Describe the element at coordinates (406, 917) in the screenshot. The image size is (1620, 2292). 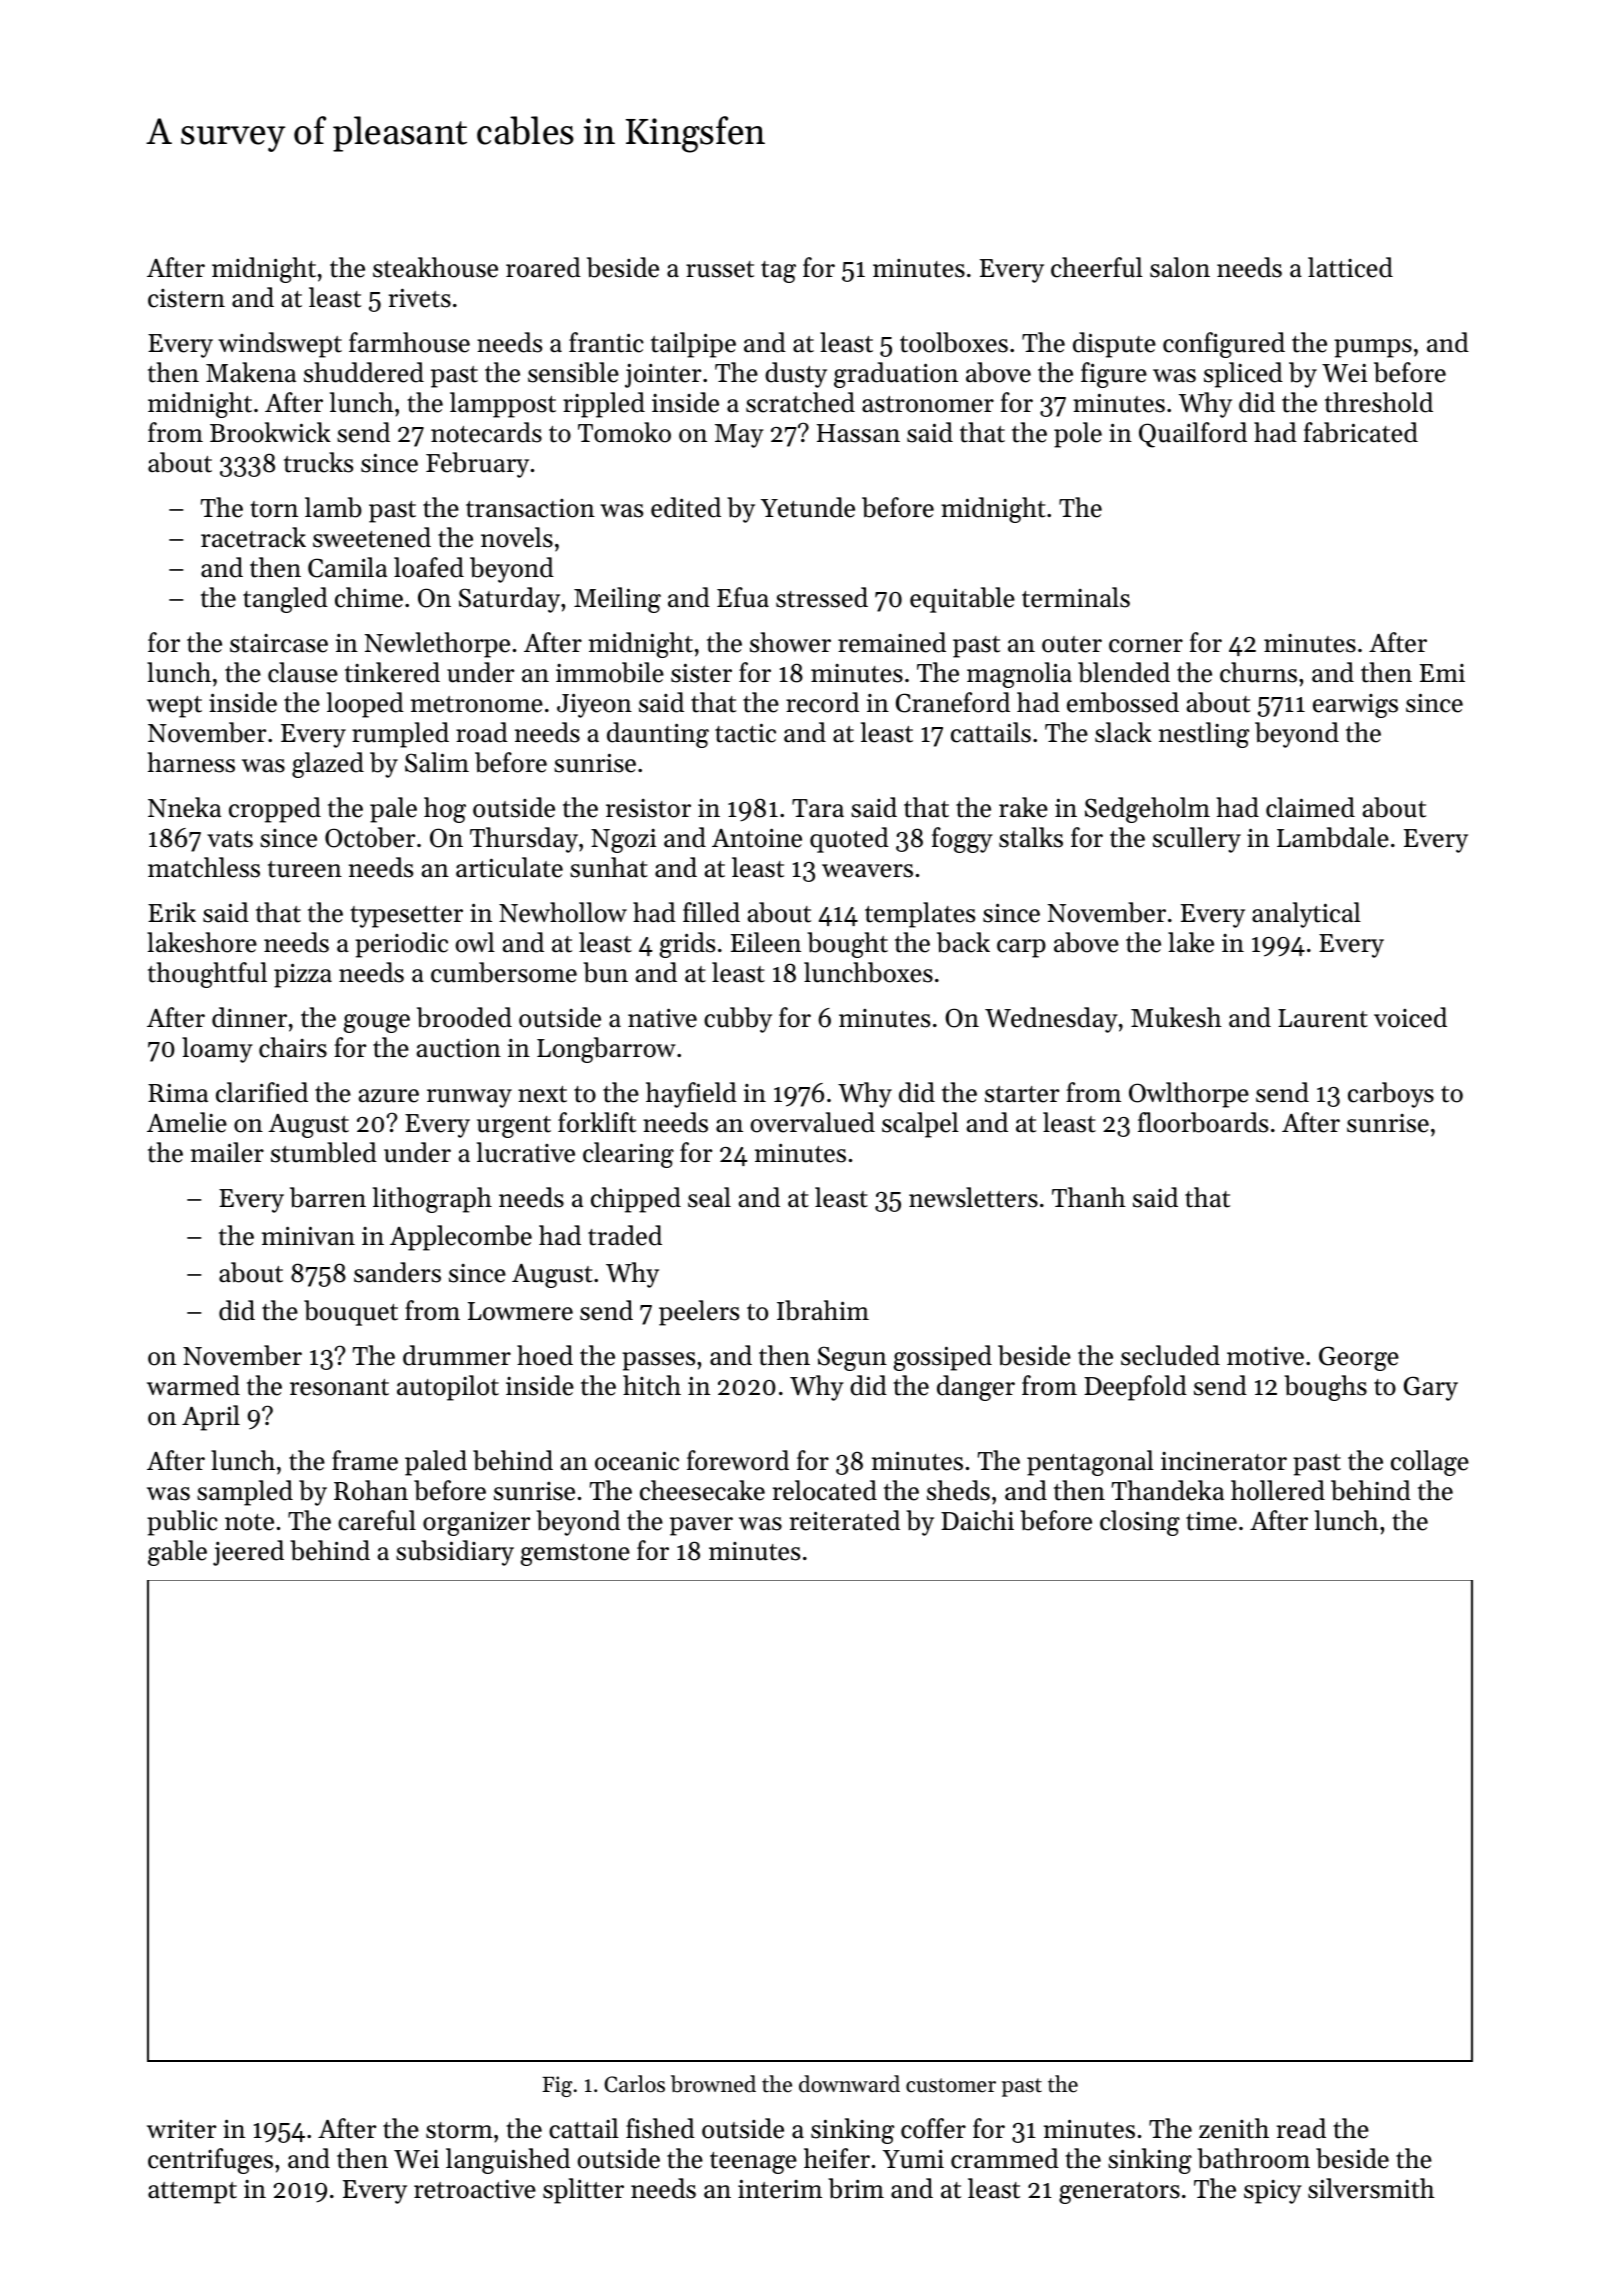
I see `typesetter` at that location.
